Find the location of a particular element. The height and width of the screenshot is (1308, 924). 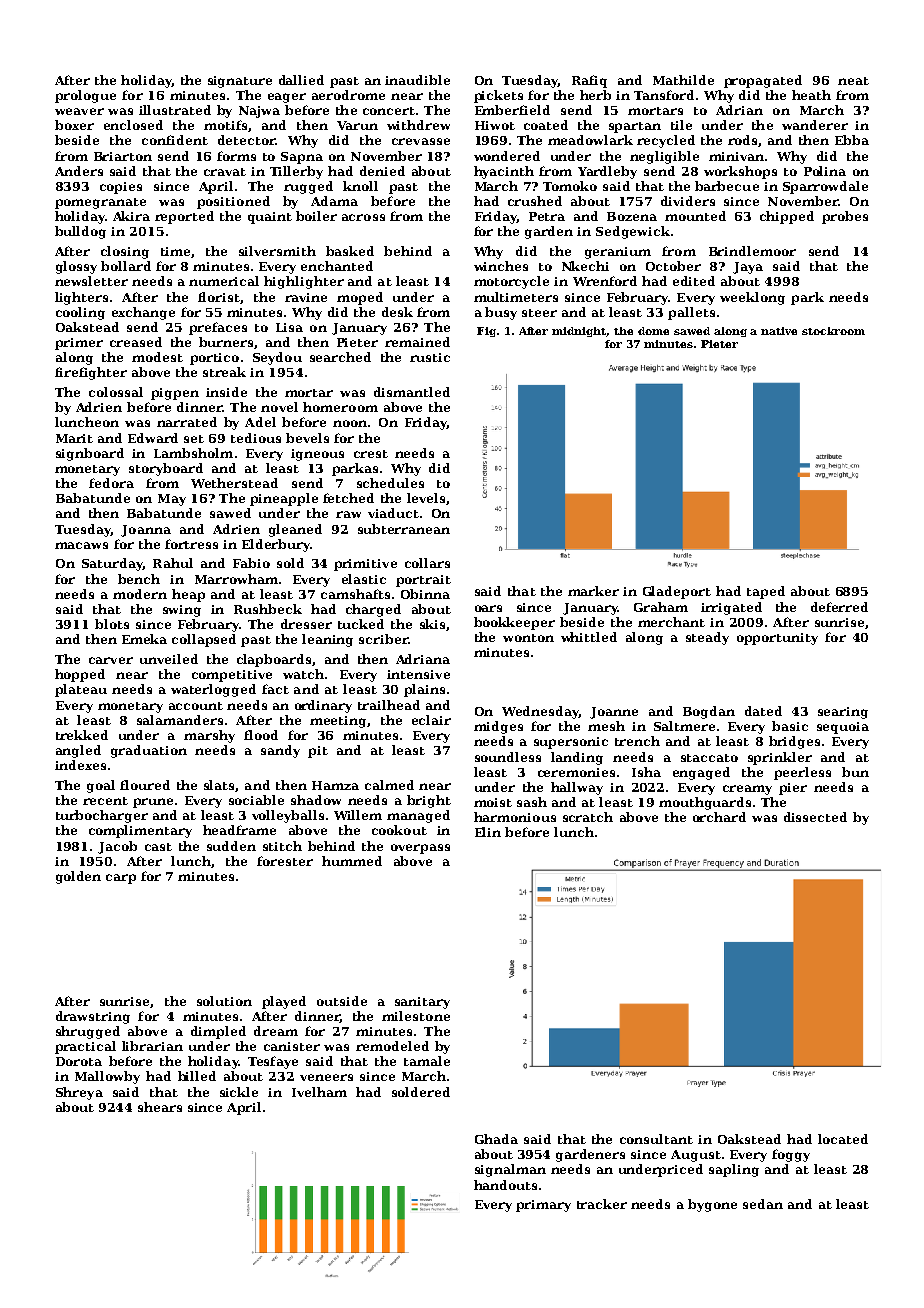

prologue is located at coordinates (85, 96).
